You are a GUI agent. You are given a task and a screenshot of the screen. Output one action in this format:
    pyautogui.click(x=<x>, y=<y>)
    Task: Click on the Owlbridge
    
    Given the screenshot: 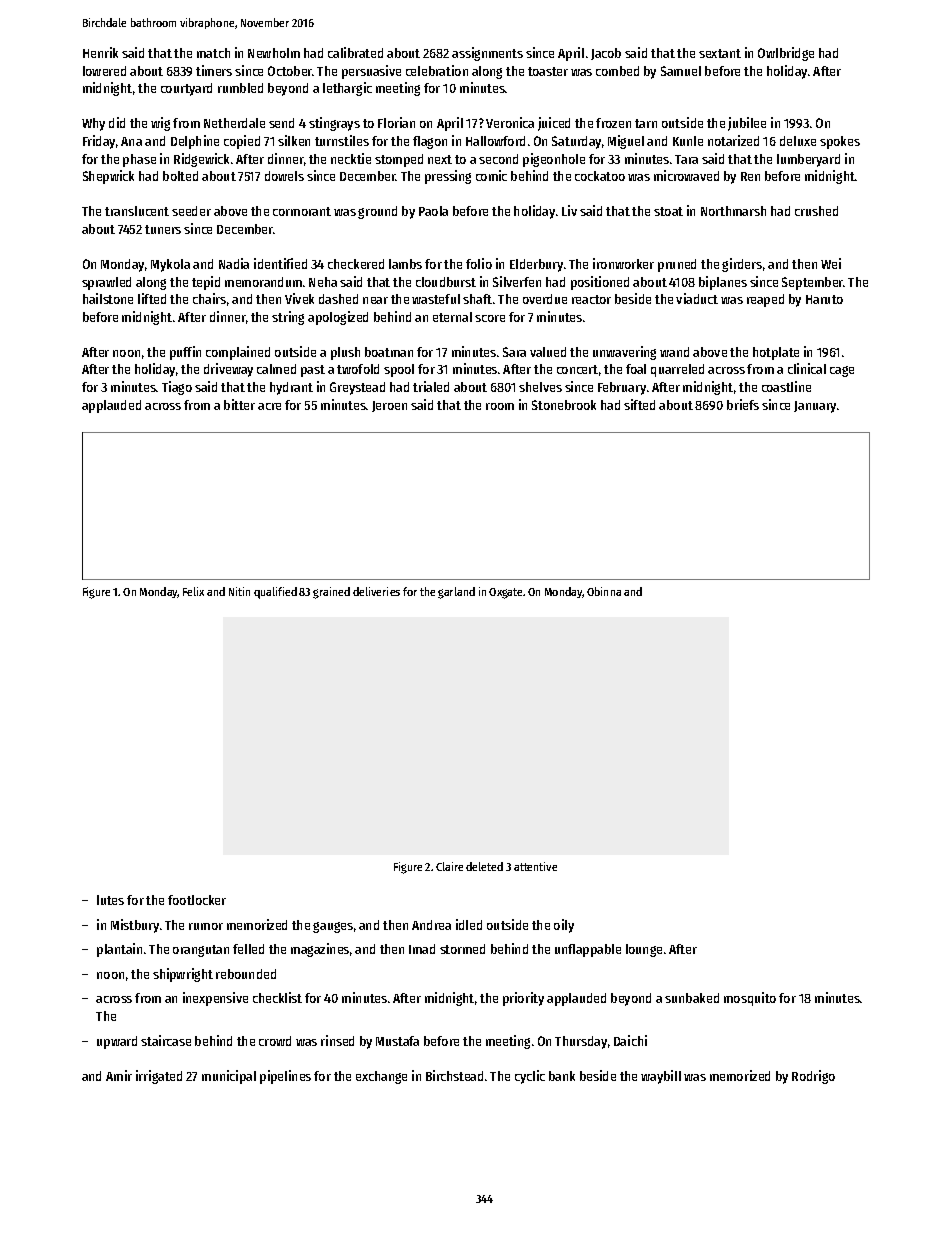 What is the action you would take?
    pyautogui.click(x=786, y=54)
